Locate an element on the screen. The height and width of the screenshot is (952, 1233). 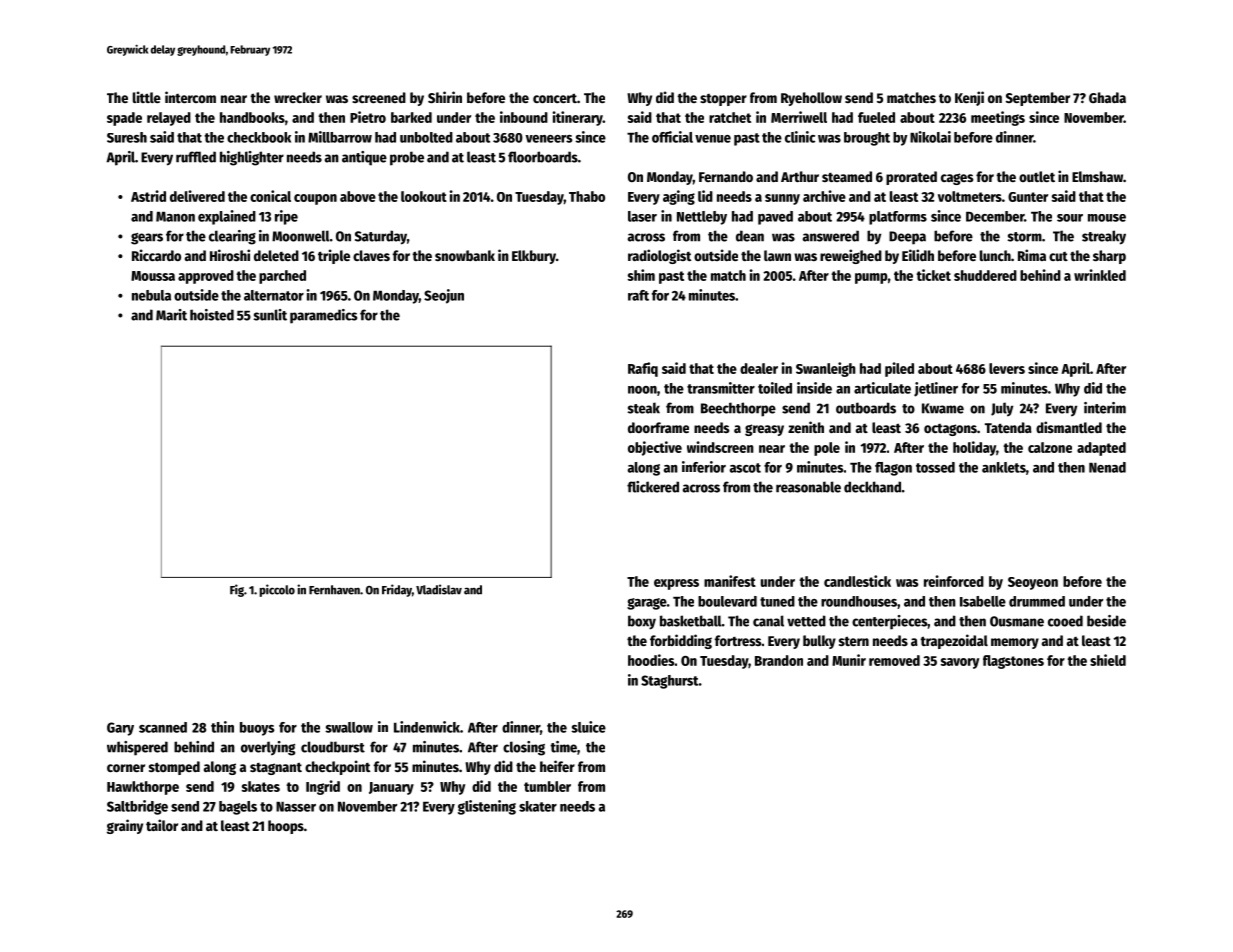
platforms is located at coordinates (898, 218).
